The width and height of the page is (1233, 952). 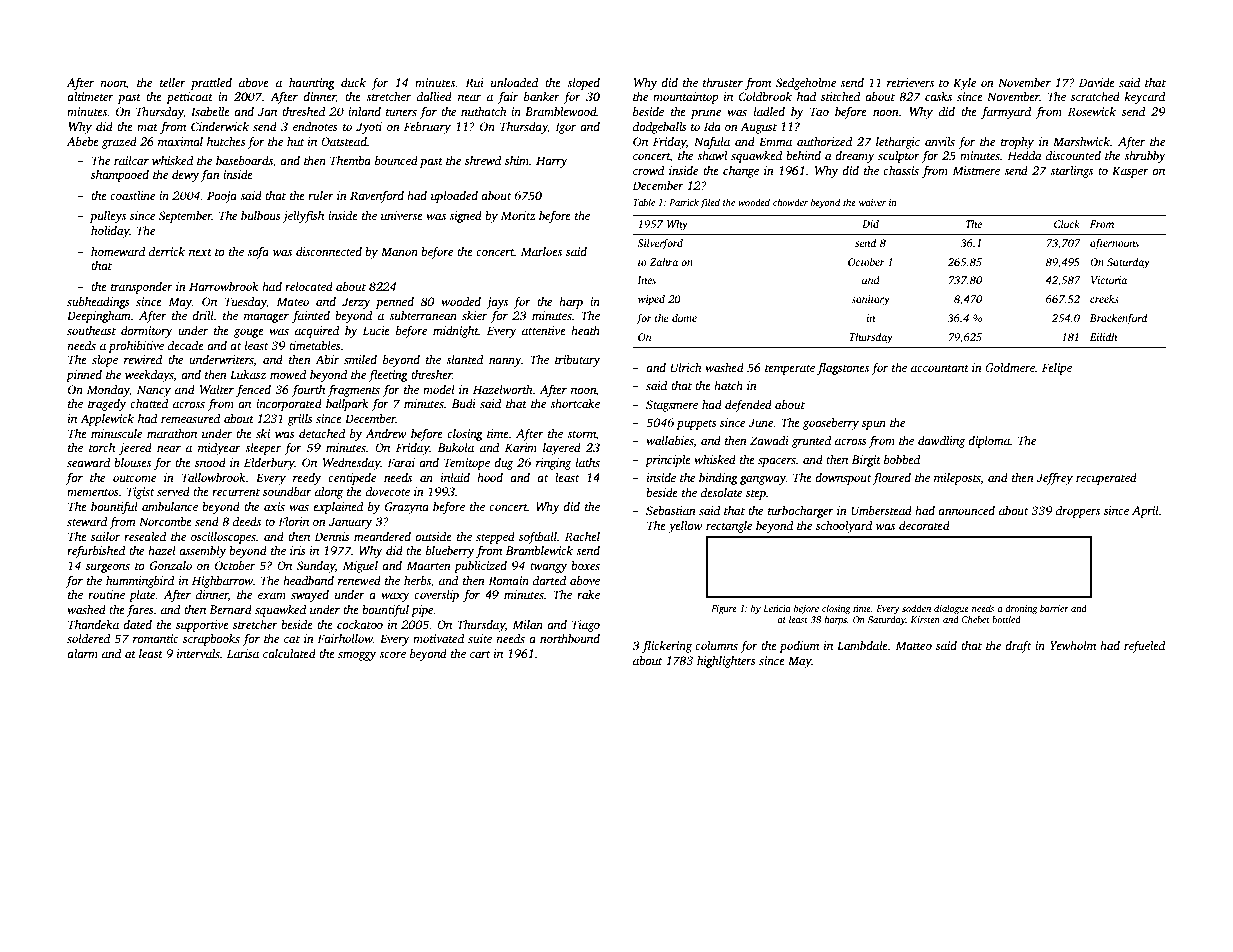 I want to click on Larisa, so click(x=243, y=653).
